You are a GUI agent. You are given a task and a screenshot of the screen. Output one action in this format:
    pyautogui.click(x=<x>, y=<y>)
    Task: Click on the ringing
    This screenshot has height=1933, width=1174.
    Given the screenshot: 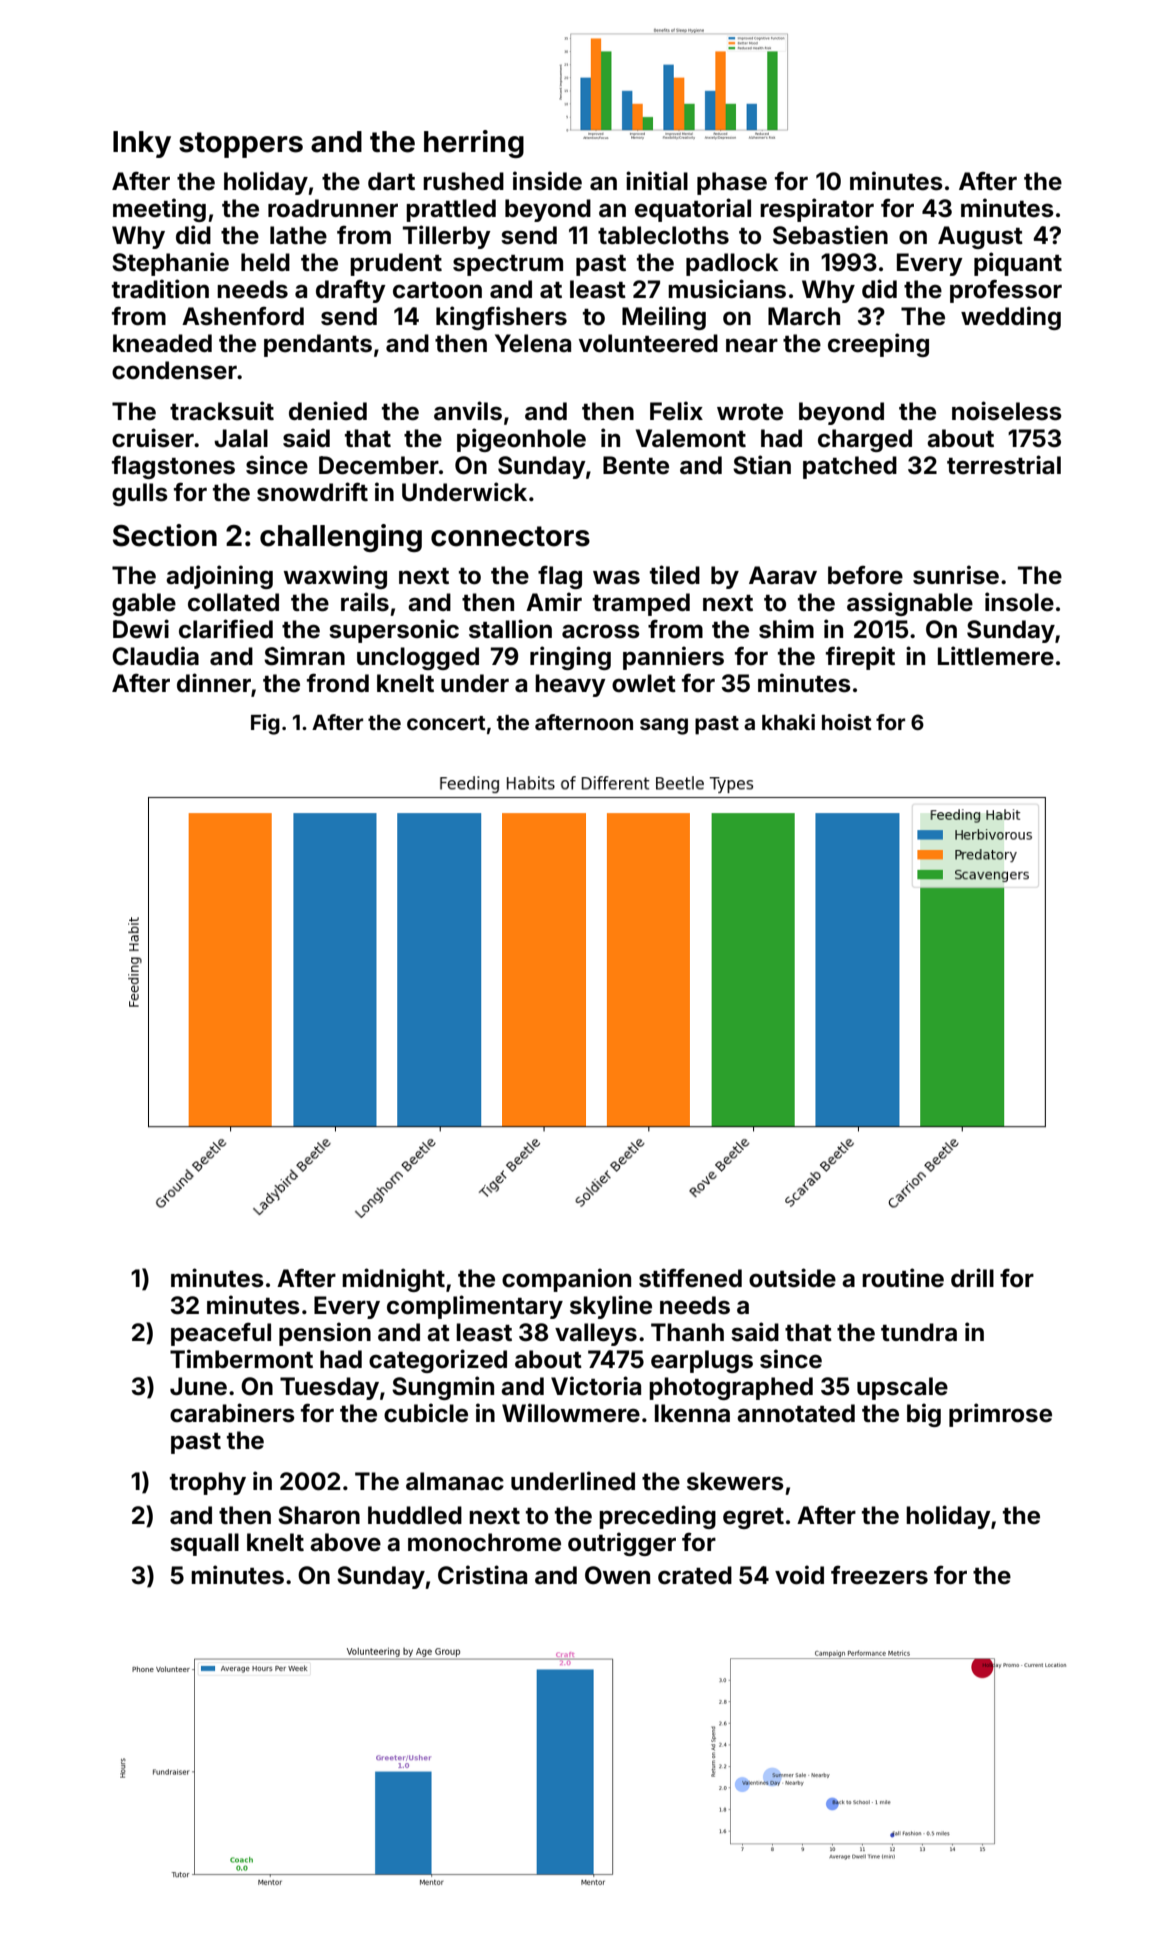 What is the action you would take?
    pyautogui.click(x=570, y=658)
